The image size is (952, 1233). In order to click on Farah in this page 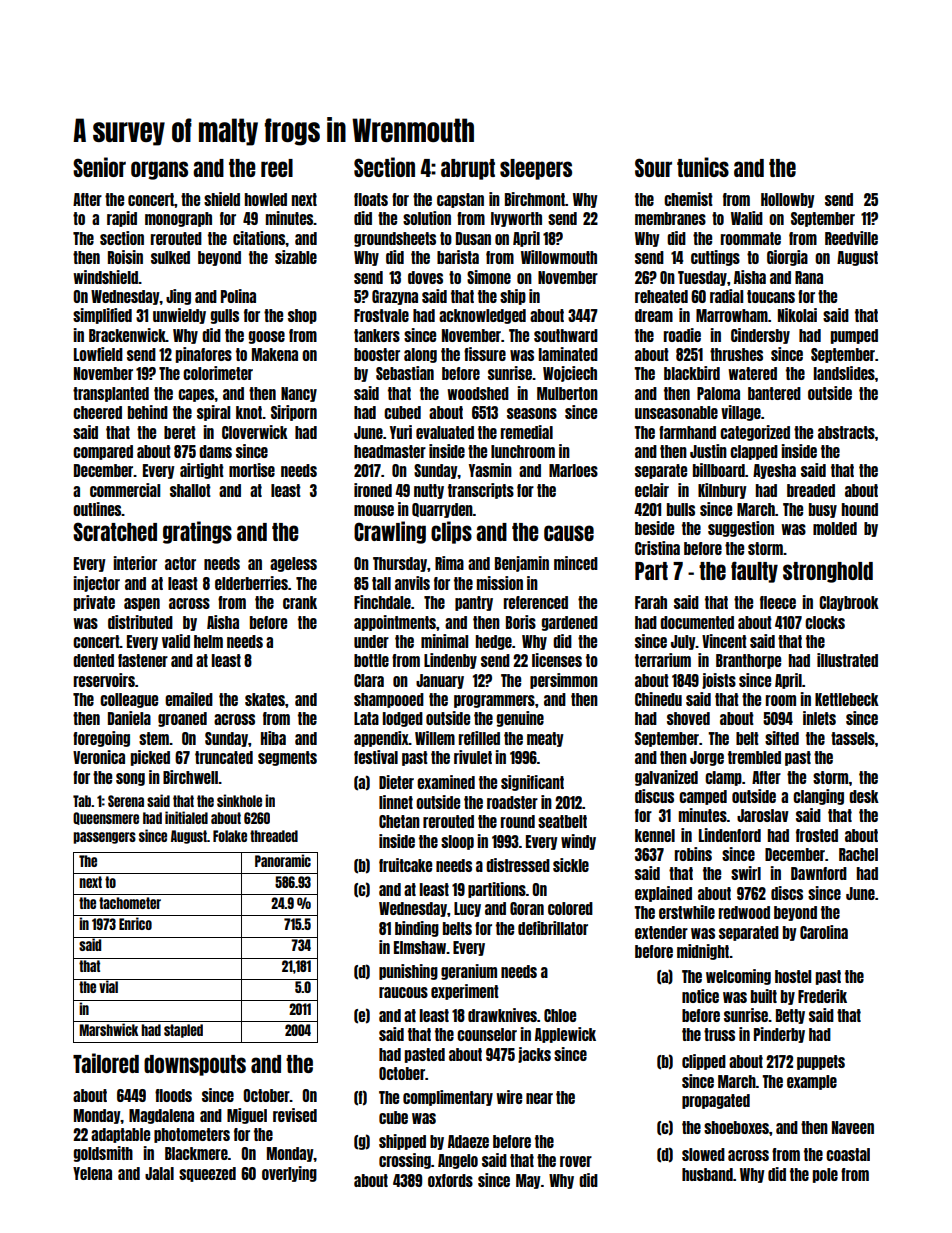, I will do `click(651, 602)`.
